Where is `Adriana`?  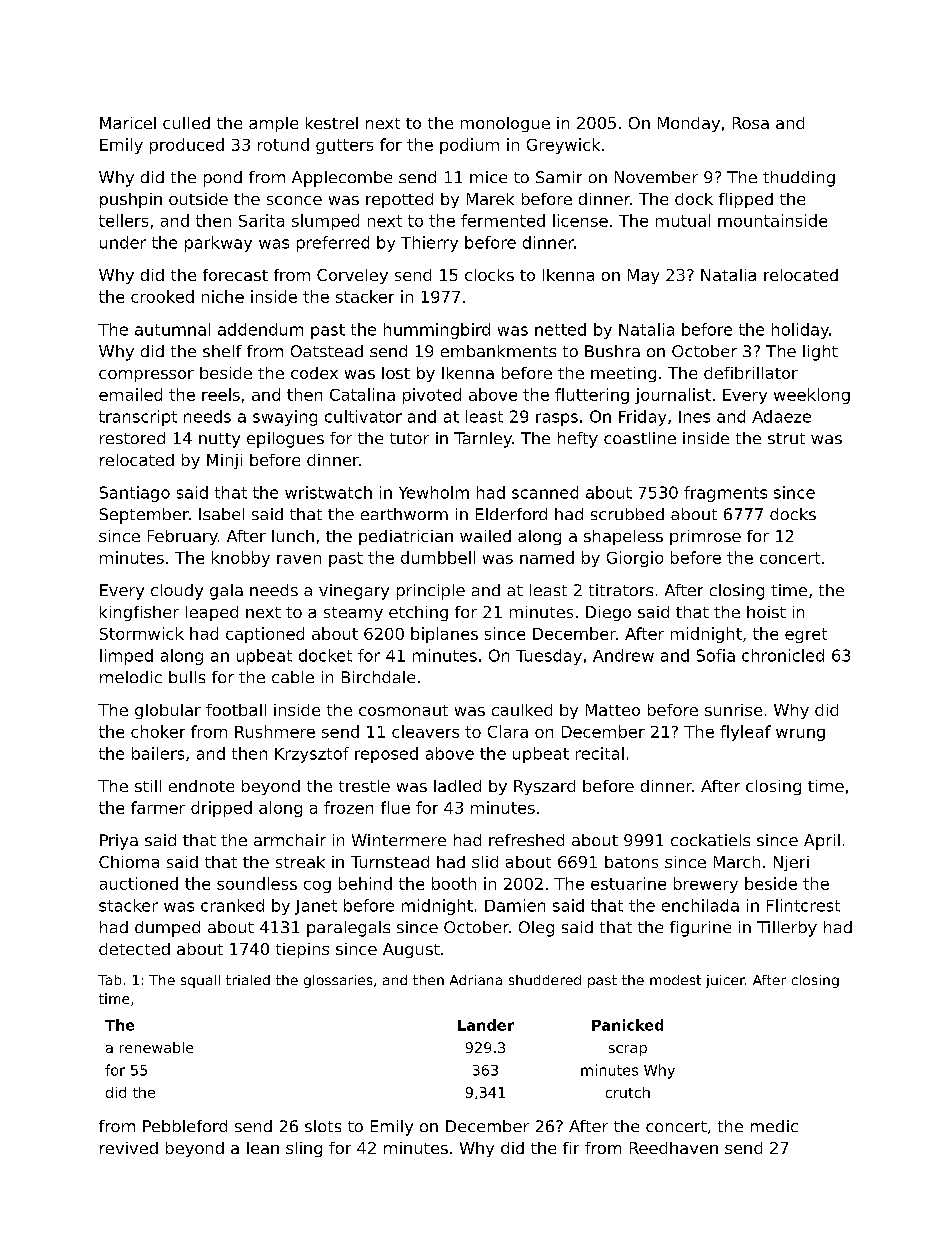
Adriana is located at coordinates (476, 980).
